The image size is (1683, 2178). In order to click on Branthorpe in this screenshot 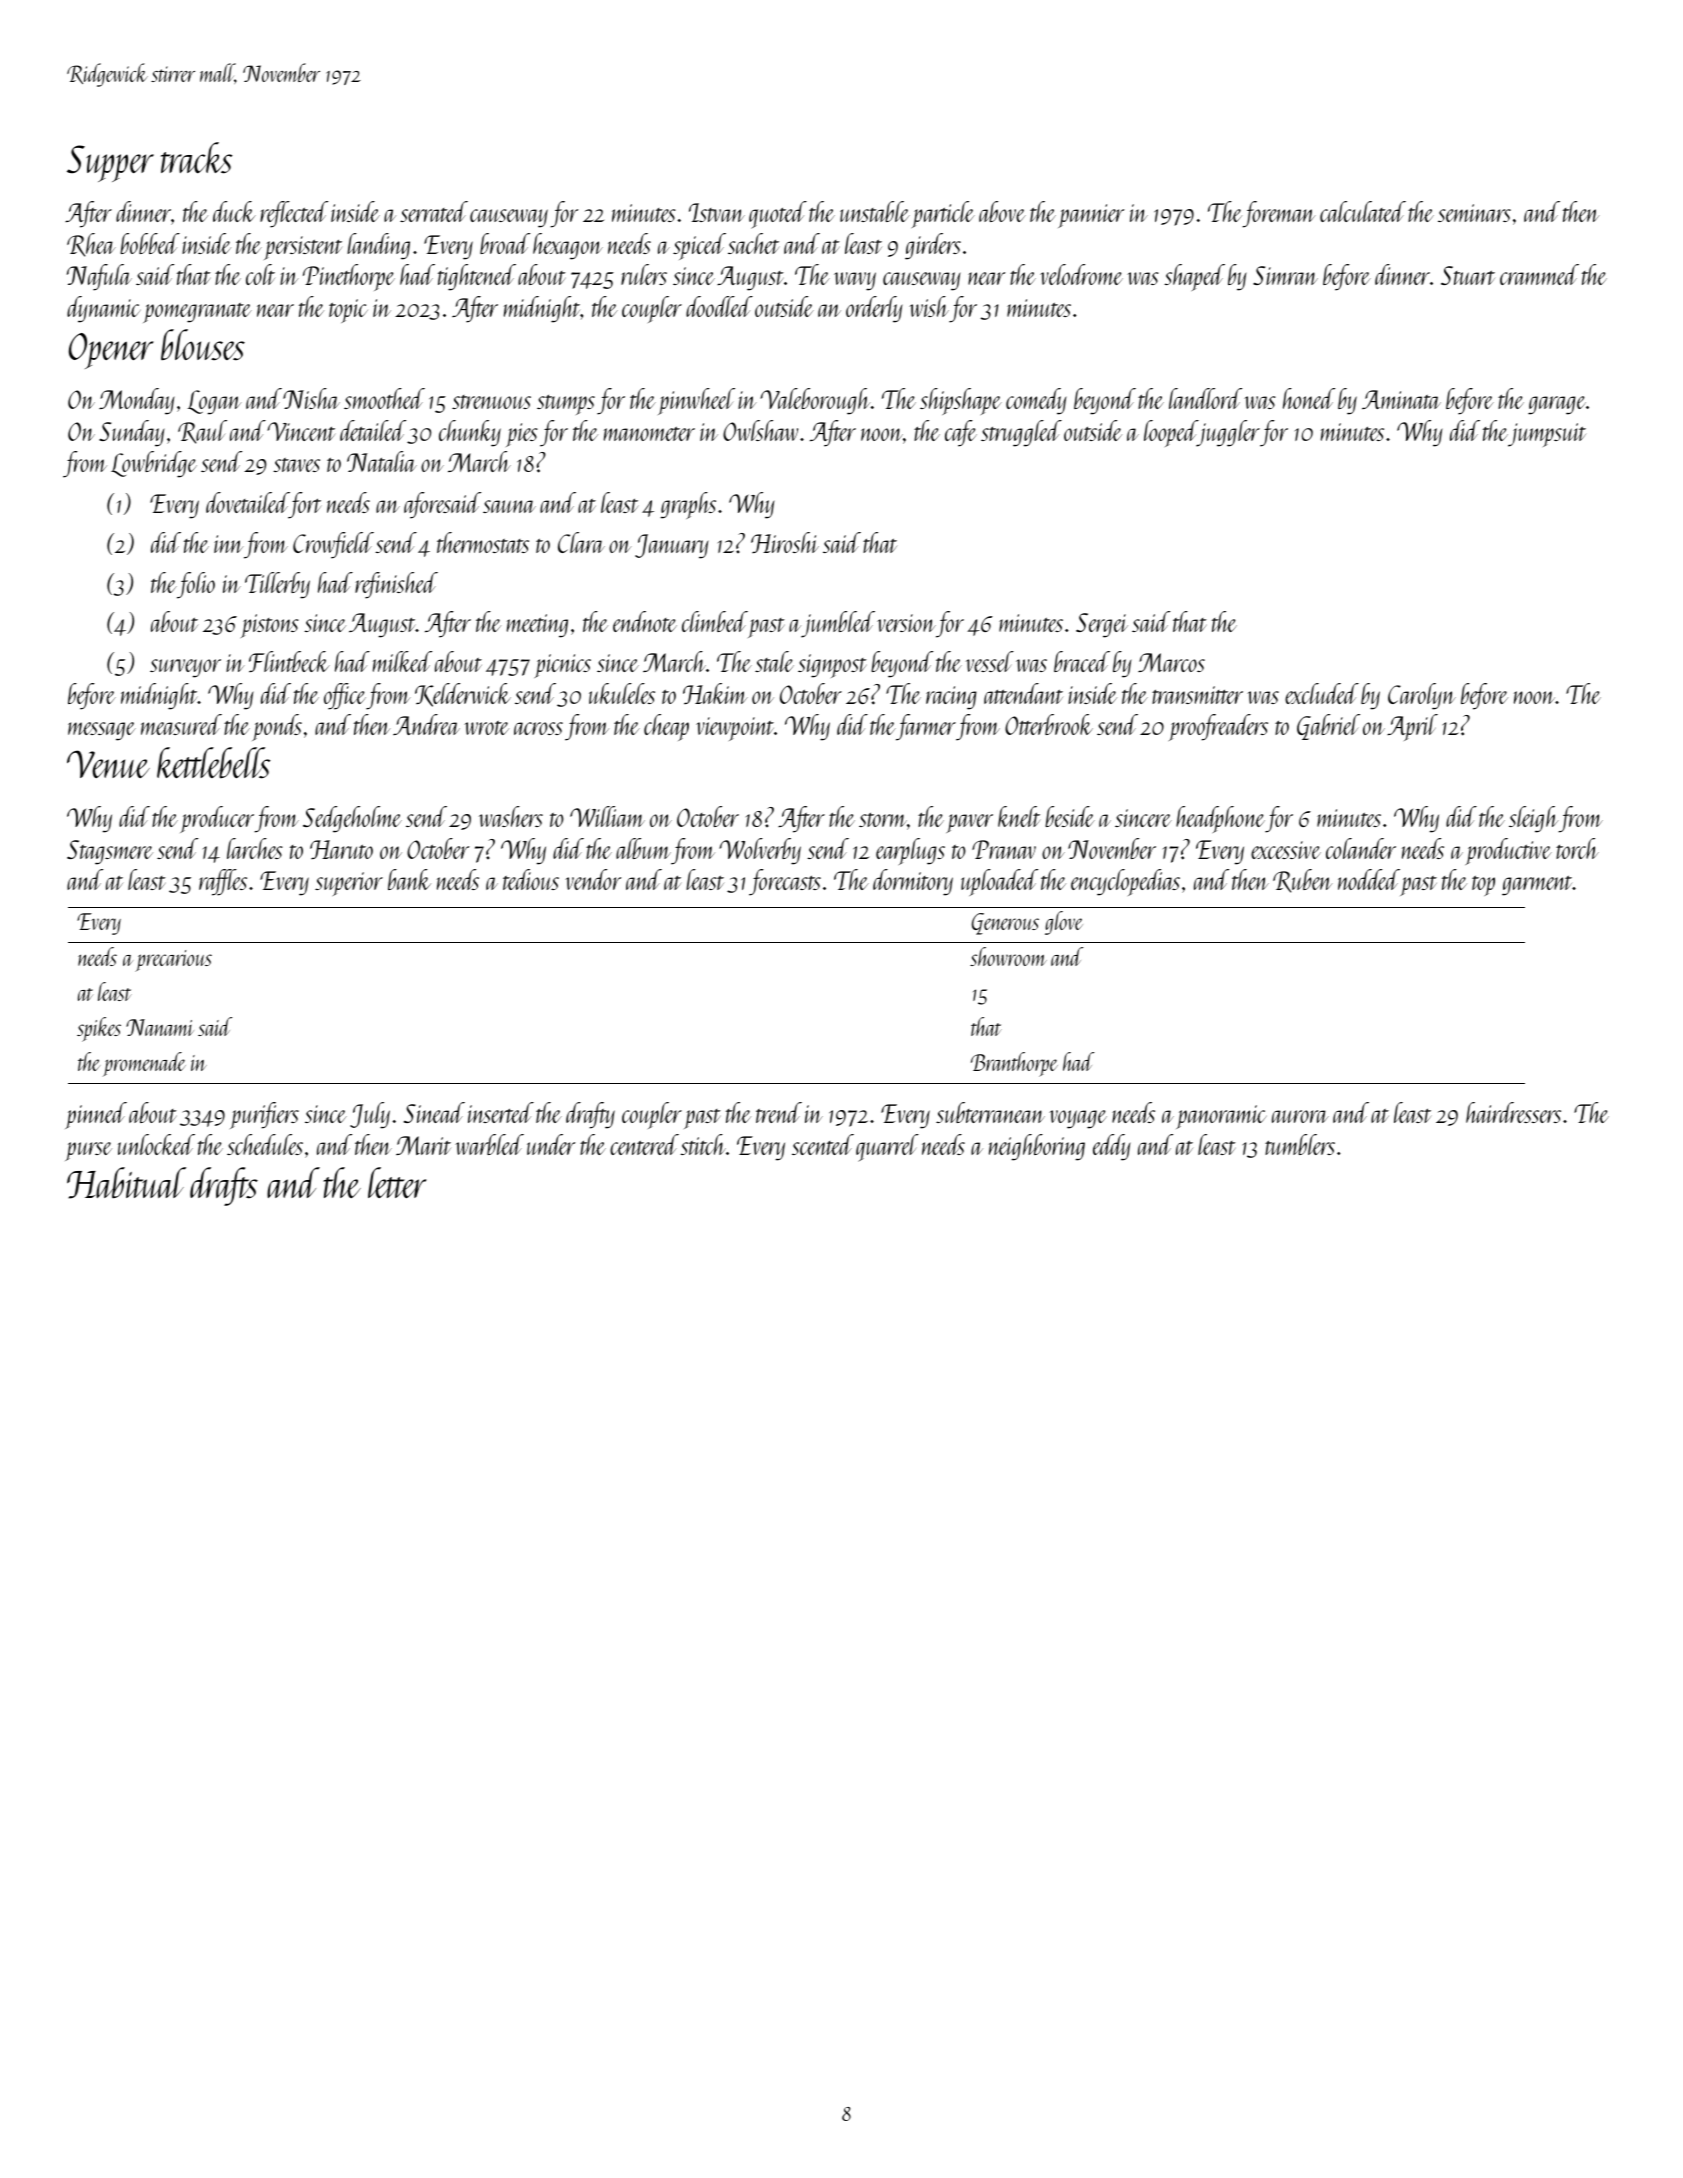, I will do `click(1014, 1064)`.
